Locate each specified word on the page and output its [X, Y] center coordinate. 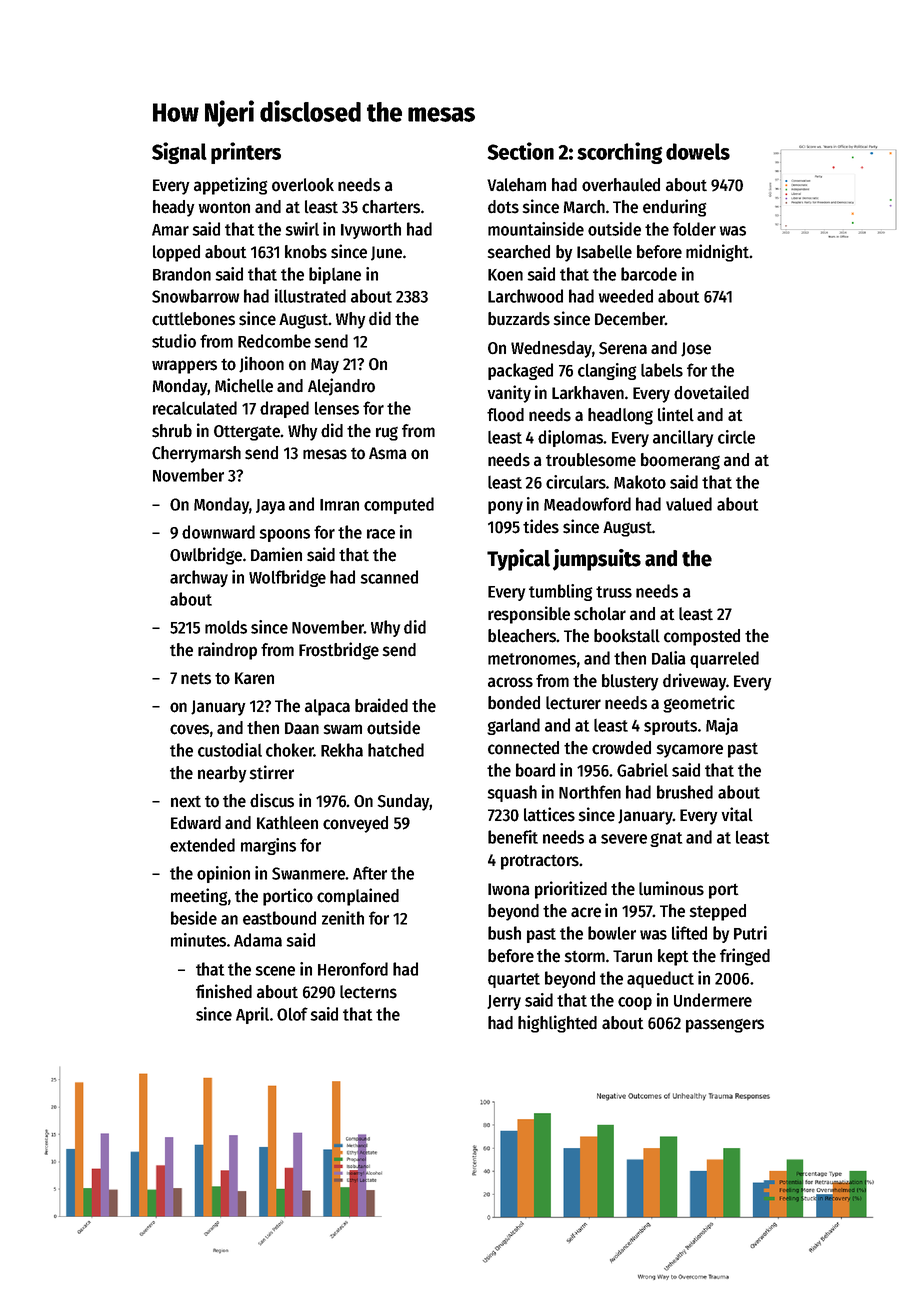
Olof [292, 1014]
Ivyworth [371, 230]
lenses [337, 408]
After [370, 873]
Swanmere [308, 873]
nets [196, 679]
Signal [179, 153]
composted [702, 637]
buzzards [519, 319]
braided [381, 705]
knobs [306, 252]
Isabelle [604, 252]
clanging [607, 371]
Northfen [590, 792]
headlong [620, 416]
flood [505, 415]
